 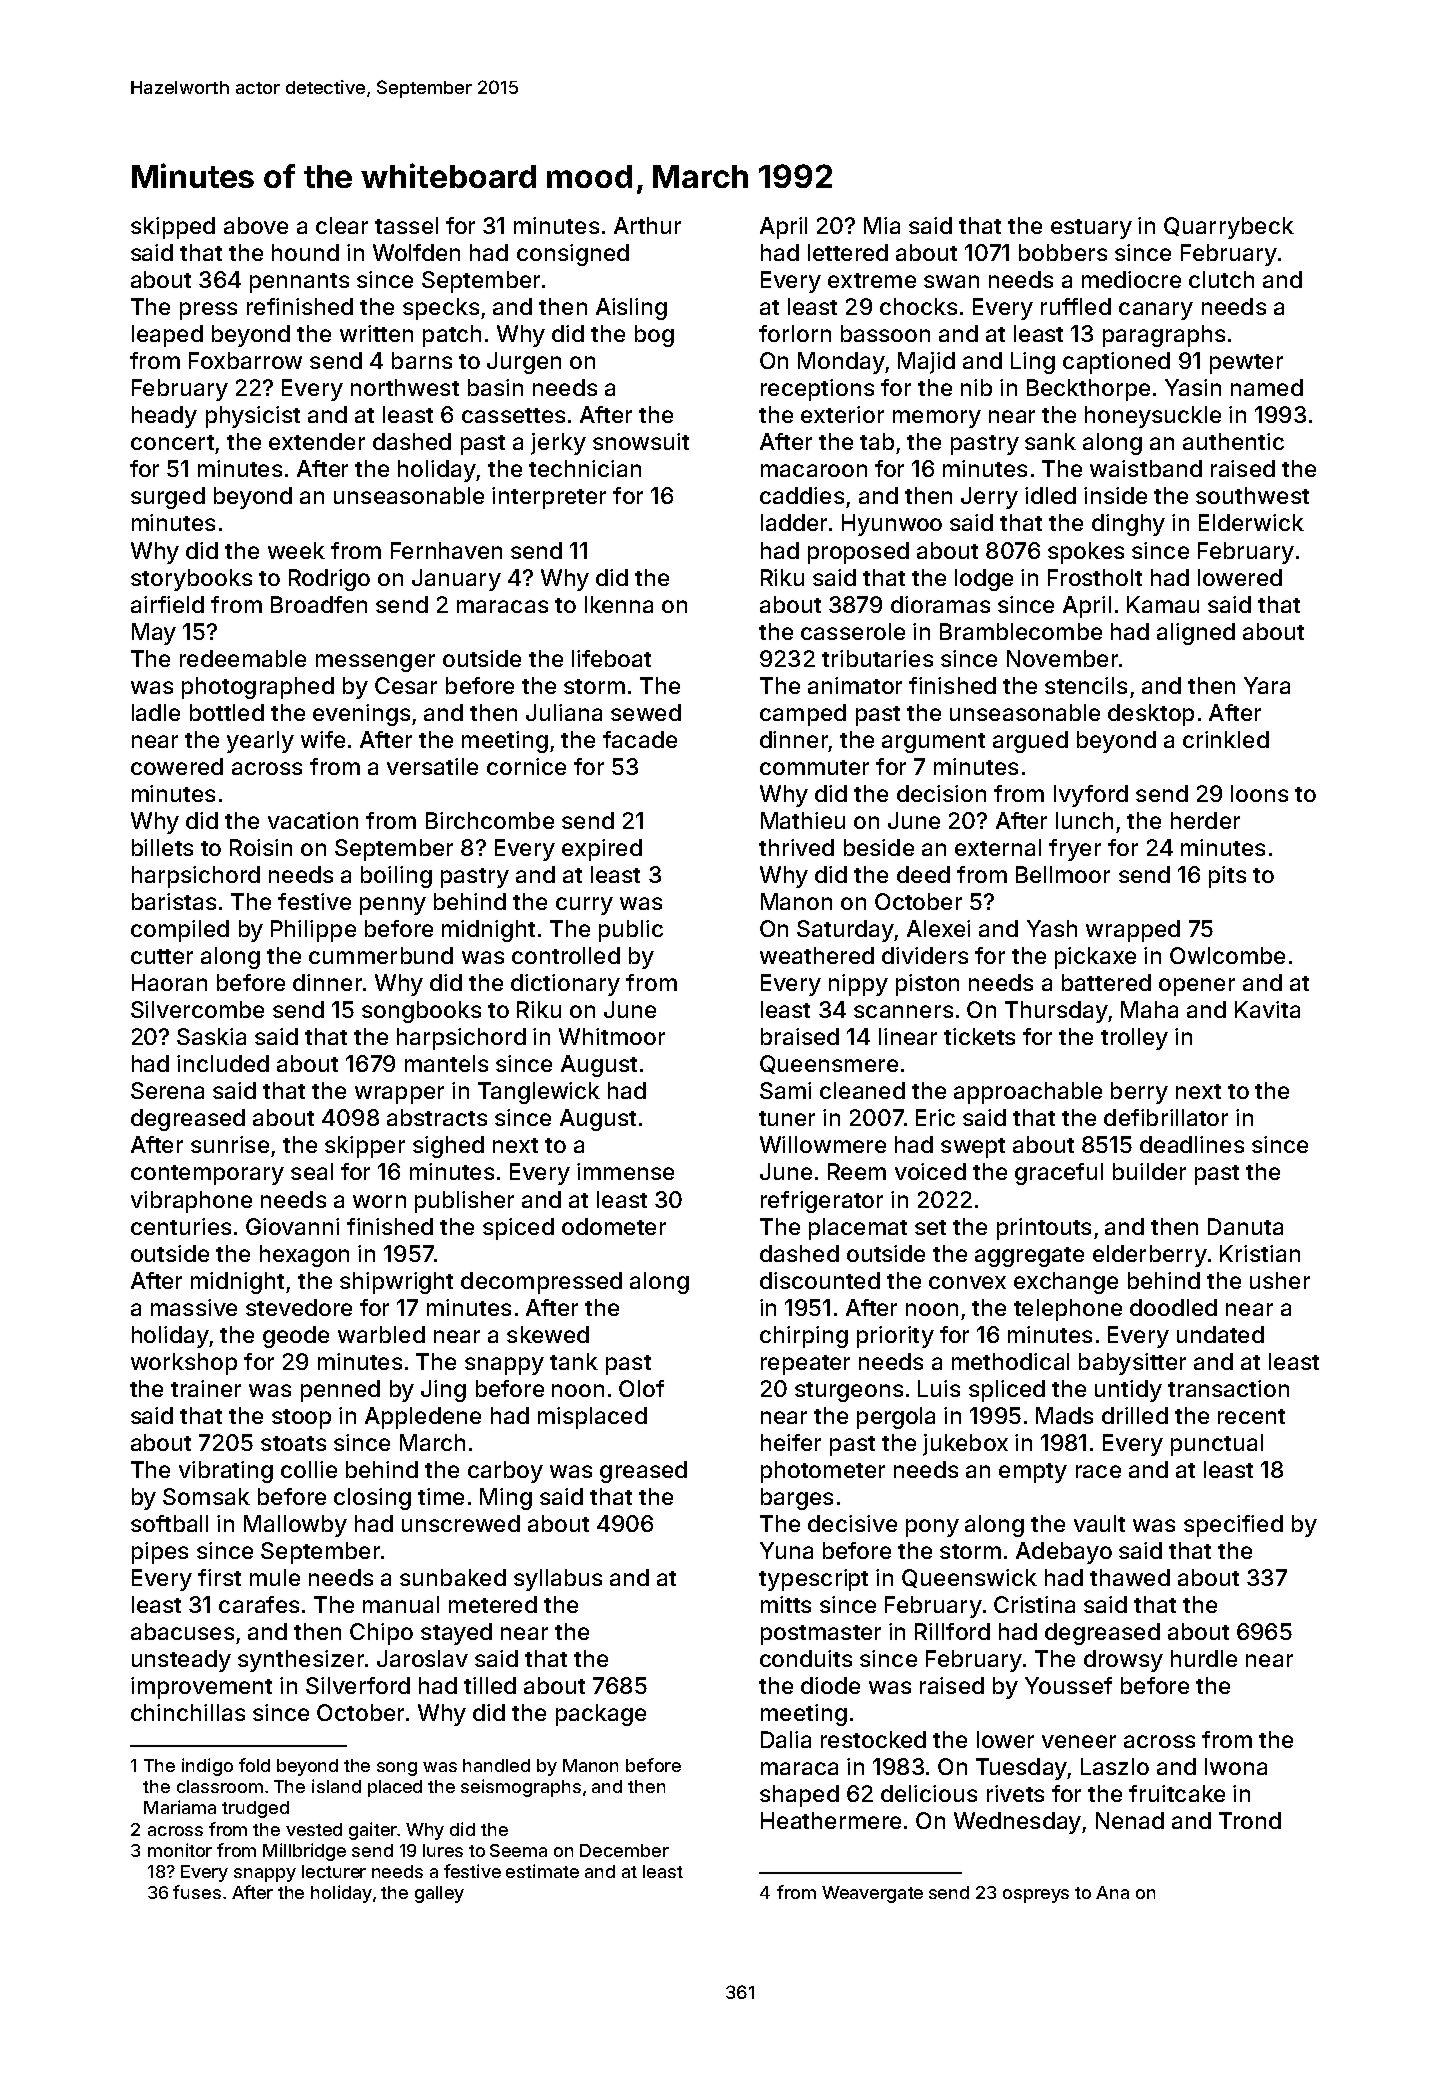 What do you see at coordinates (396, 1283) in the page?
I see `shipwright` at bounding box center [396, 1283].
